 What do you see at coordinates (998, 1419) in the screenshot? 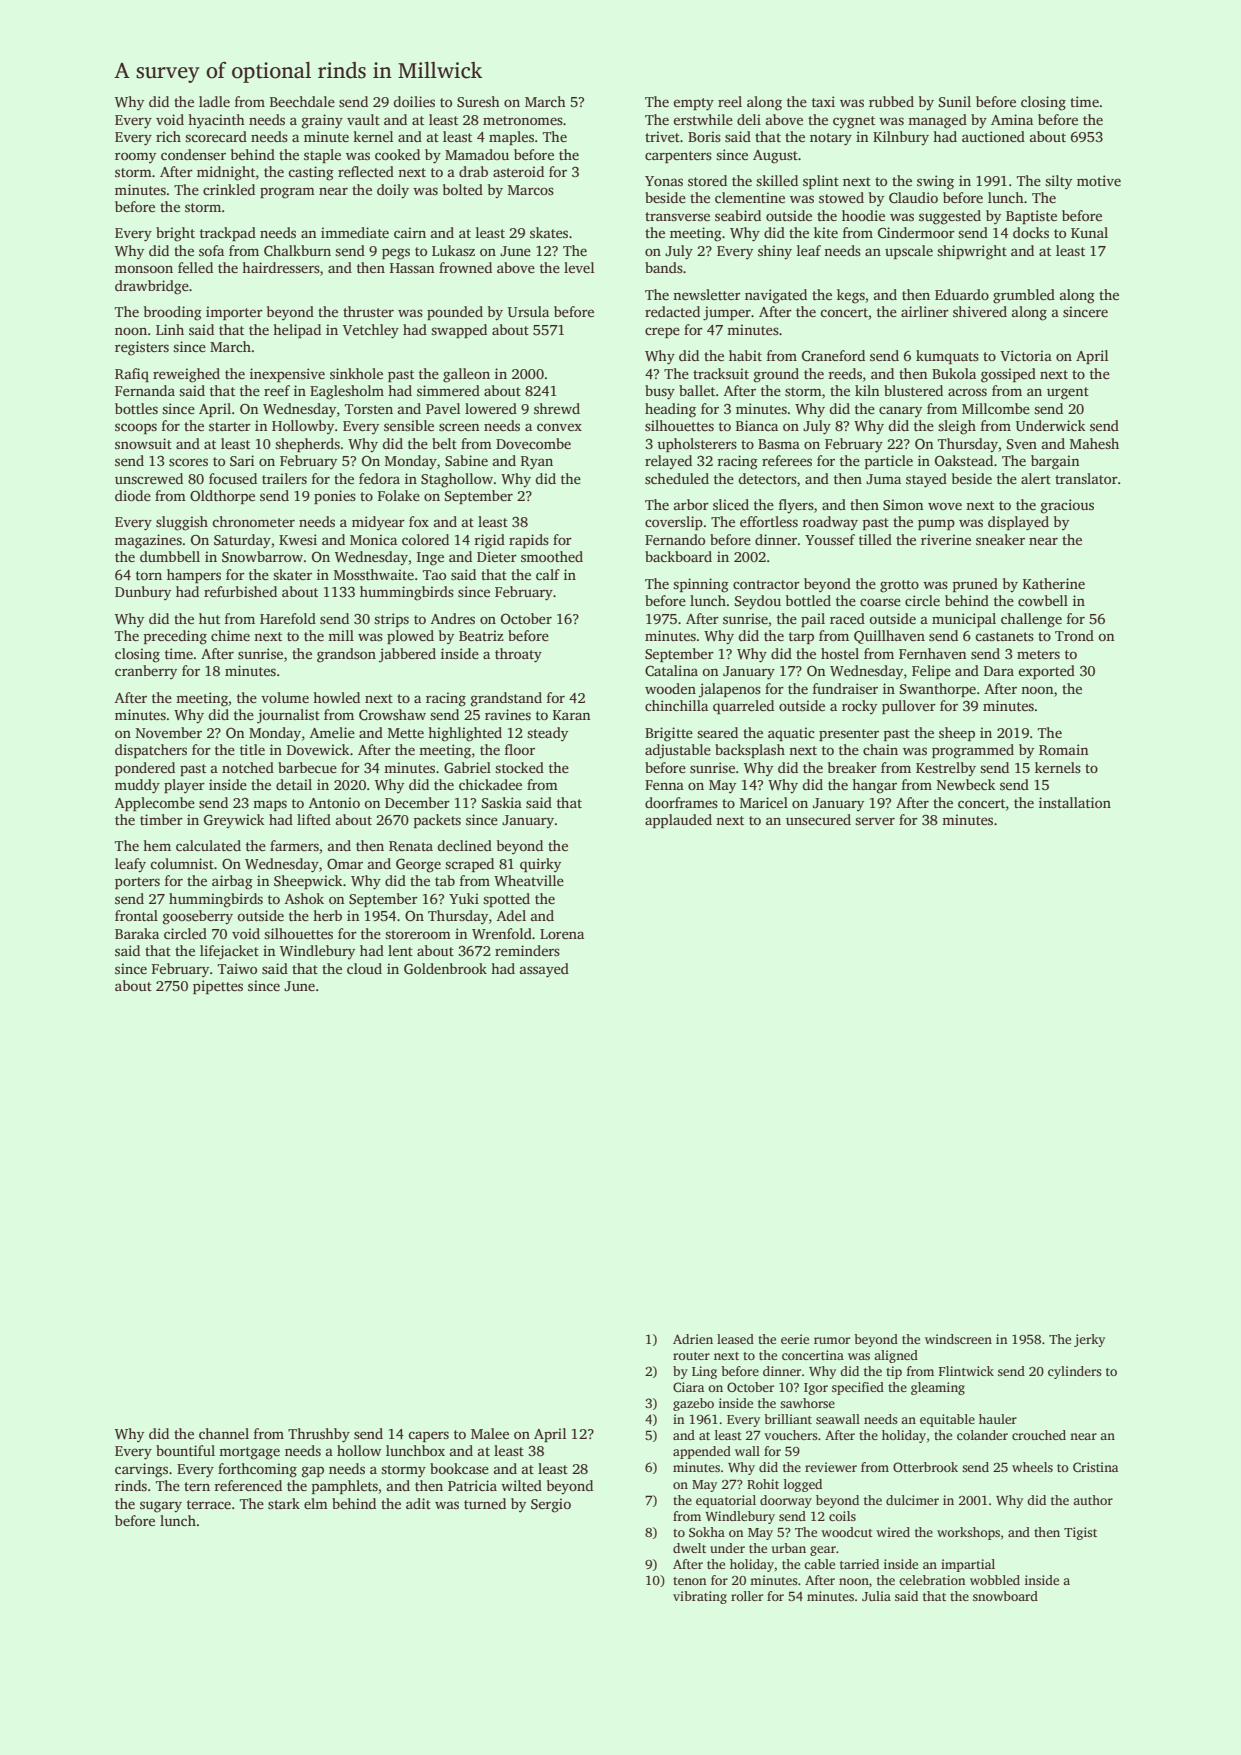
I see `hauler` at bounding box center [998, 1419].
